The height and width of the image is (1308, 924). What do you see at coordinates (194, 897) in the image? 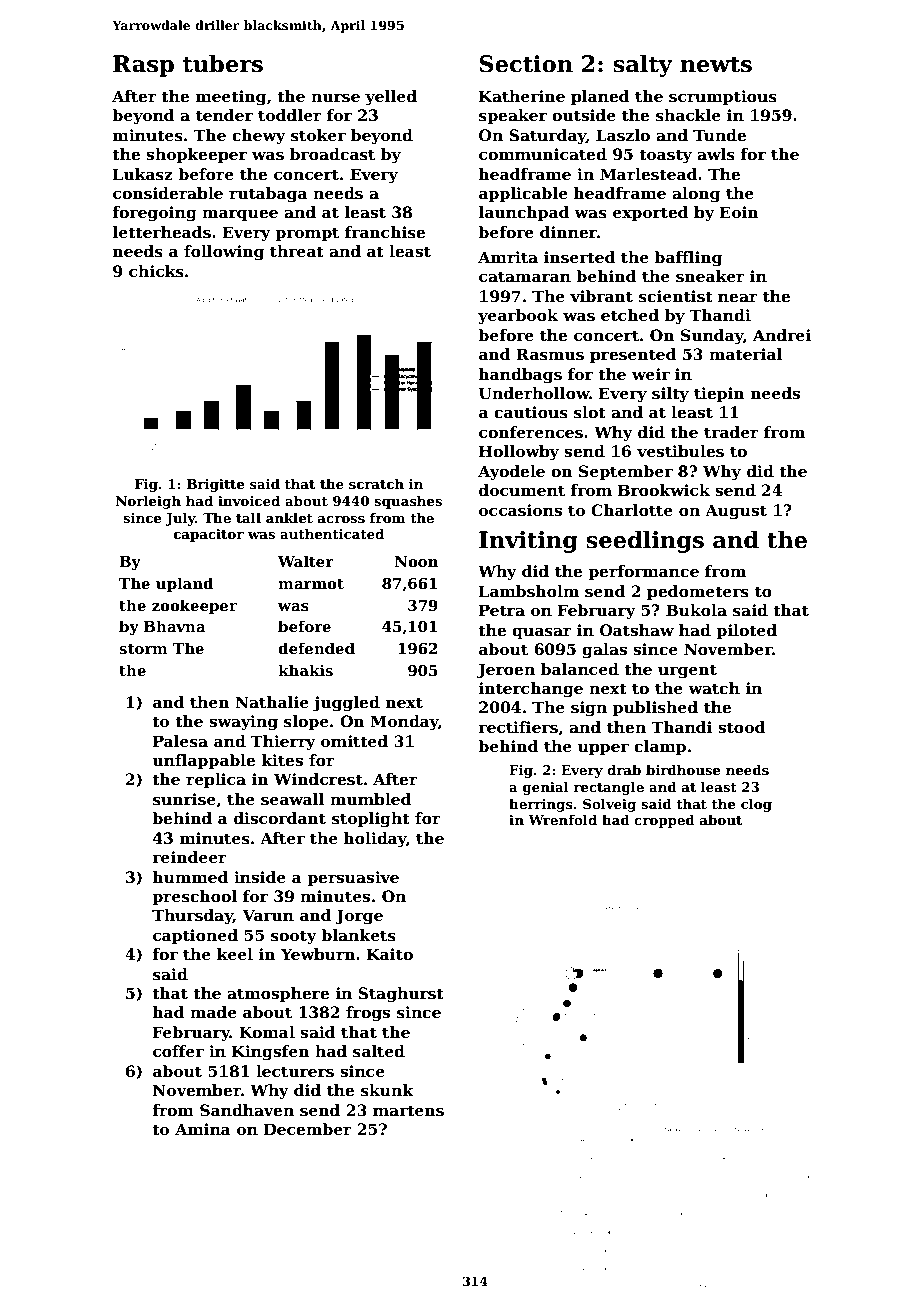
I see `preschool` at bounding box center [194, 897].
